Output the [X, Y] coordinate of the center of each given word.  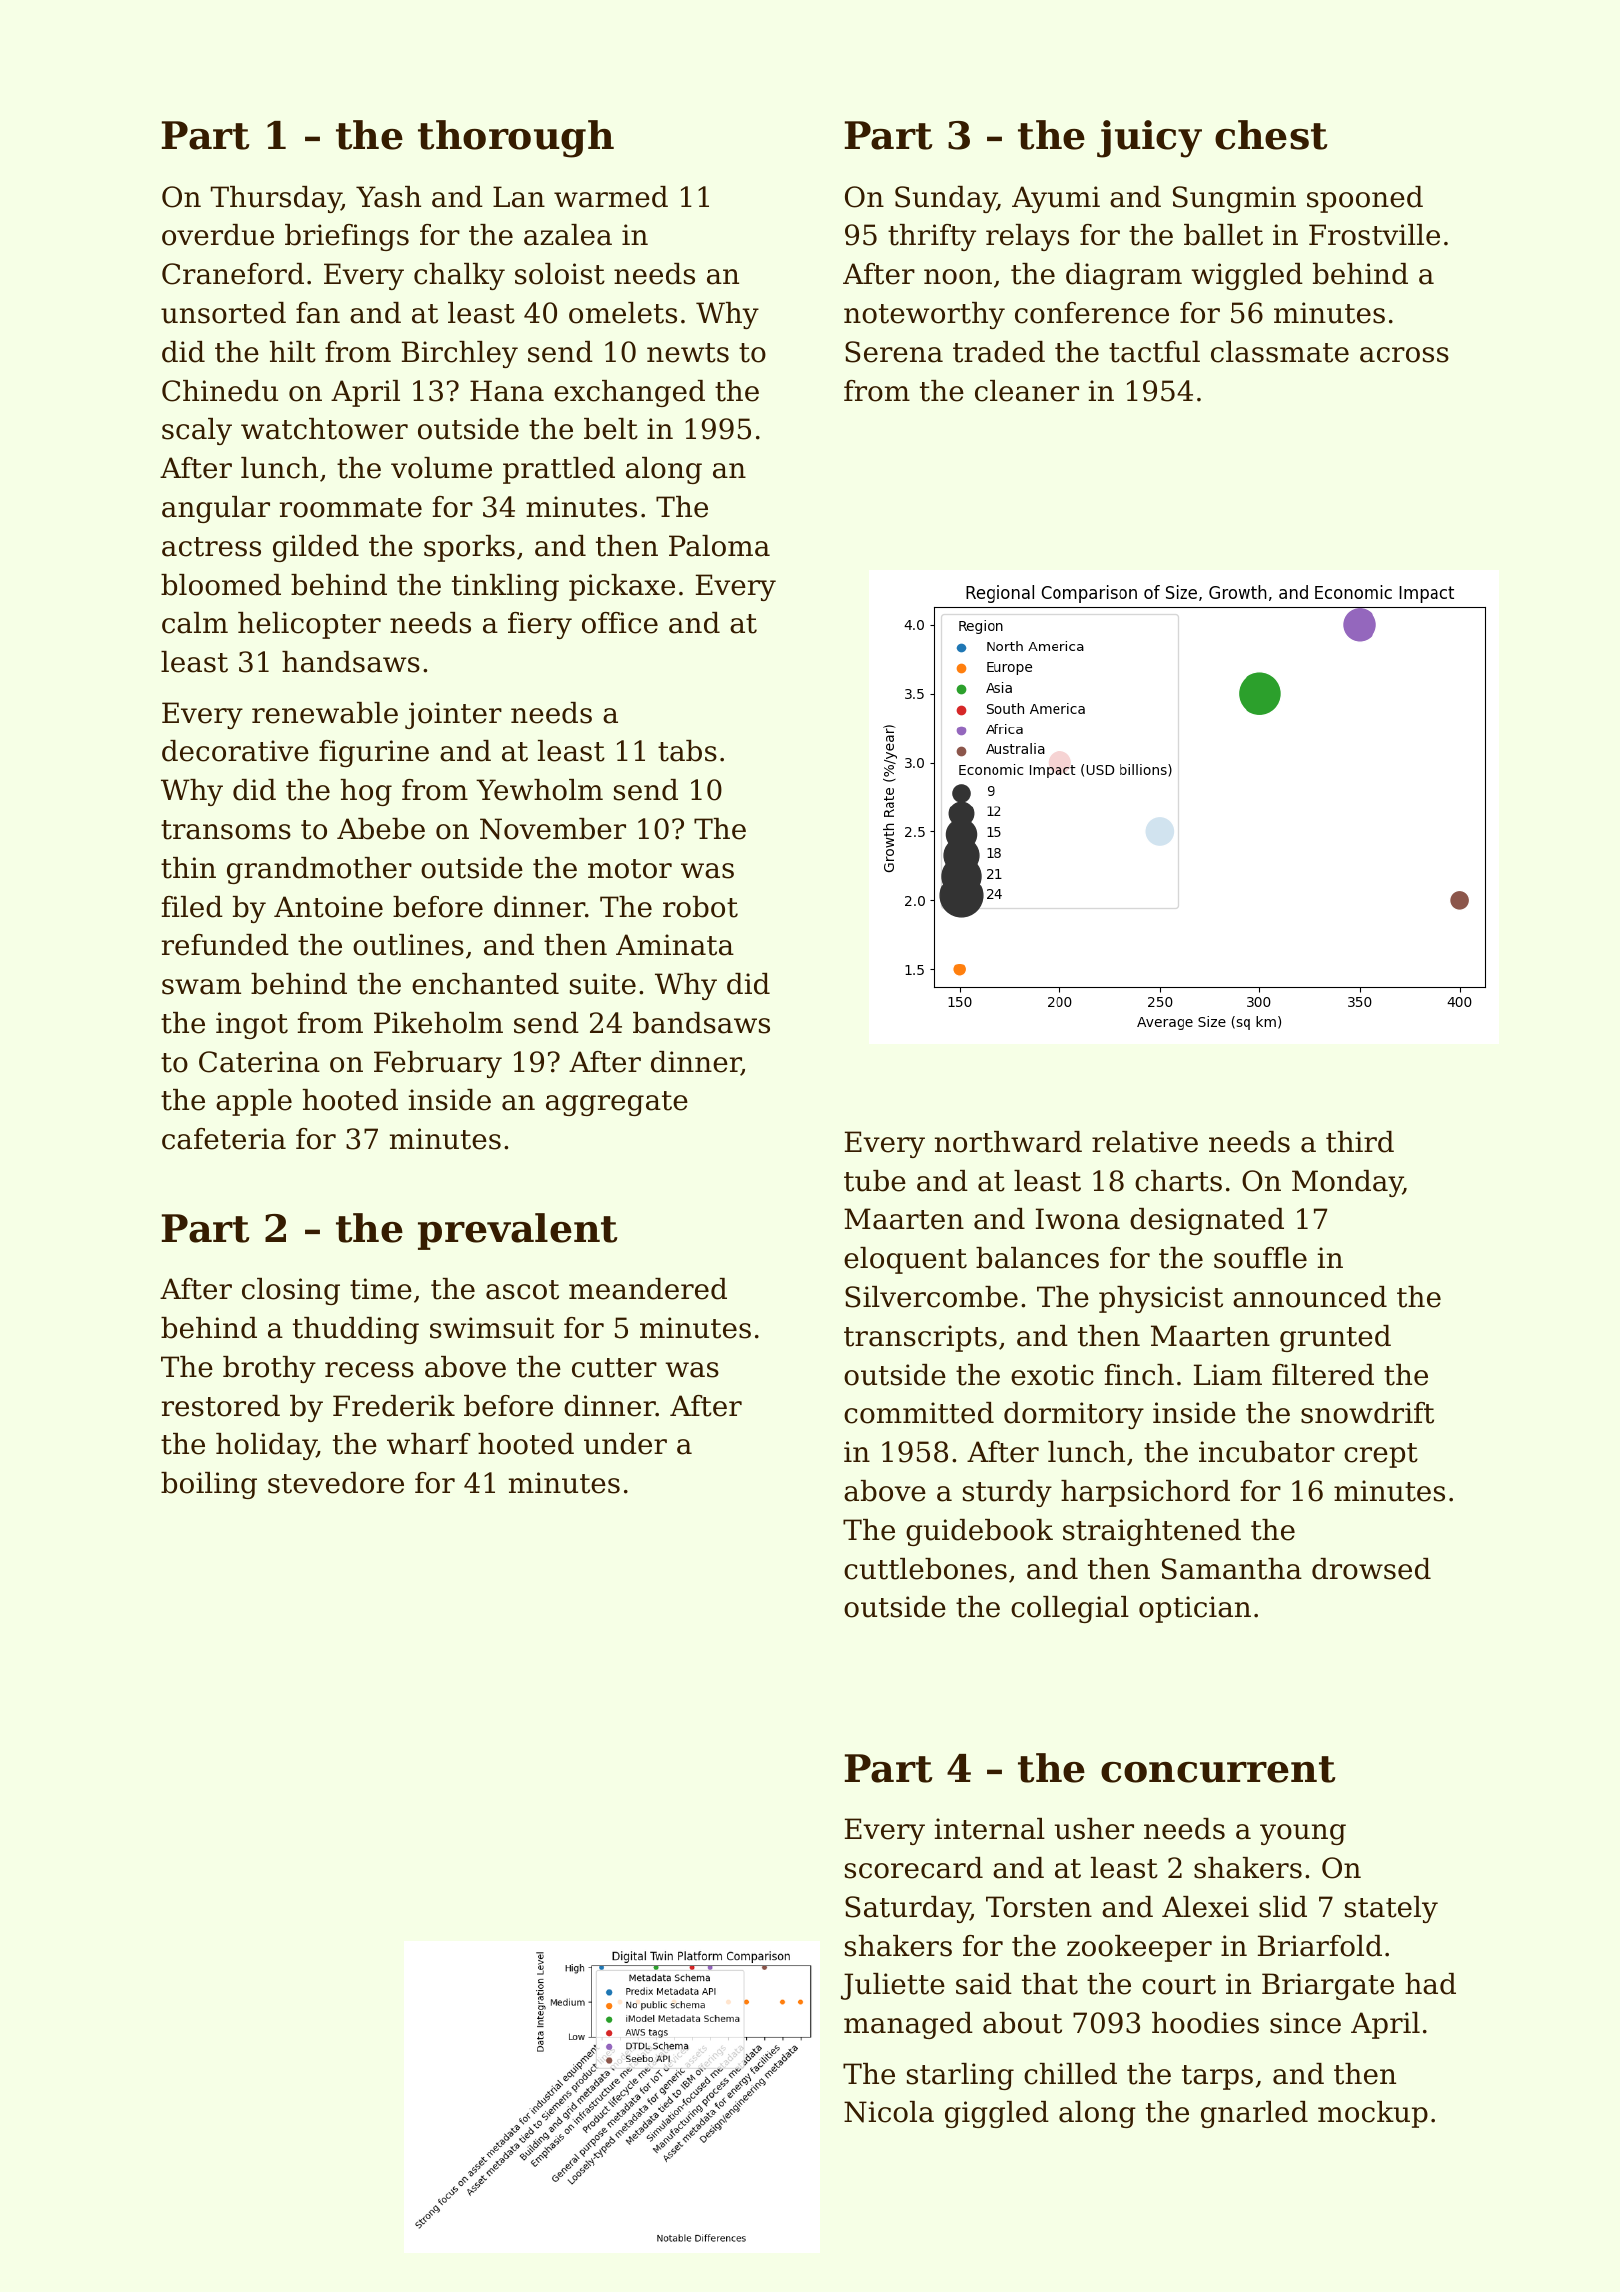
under [625, 1444]
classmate [1280, 352]
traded [999, 352]
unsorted [223, 313]
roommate [351, 508]
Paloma [719, 546]
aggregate [617, 1103]
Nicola [889, 2112]
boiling [209, 1485]
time [381, 1289]
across [1404, 355]
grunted [1335, 1338]
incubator [1267, 1452]
